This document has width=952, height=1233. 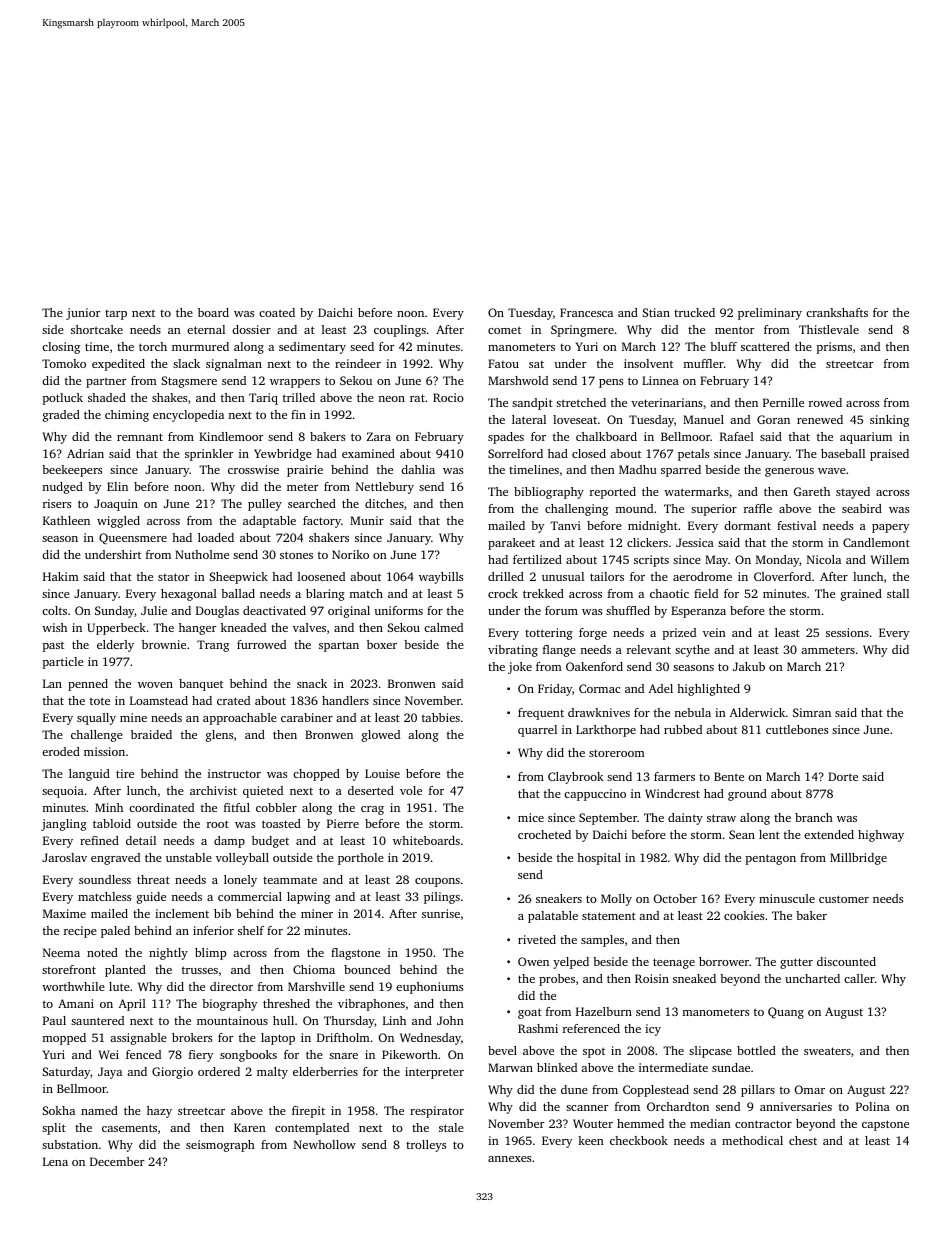 I want to click on rubbed, so click(x=683, y=729).
